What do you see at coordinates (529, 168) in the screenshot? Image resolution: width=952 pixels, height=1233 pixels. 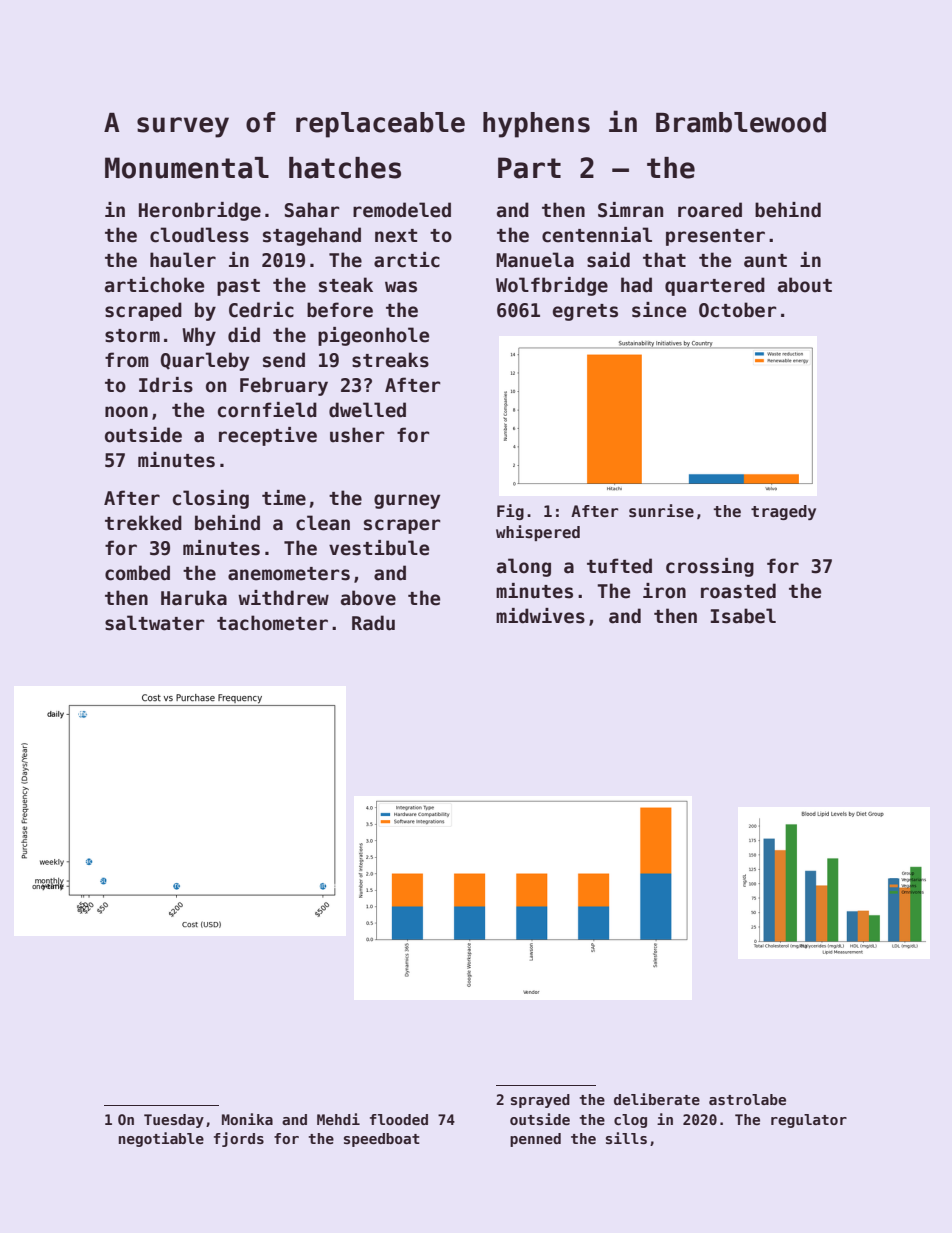 I see `Part` at bounding box center [529, 168].
